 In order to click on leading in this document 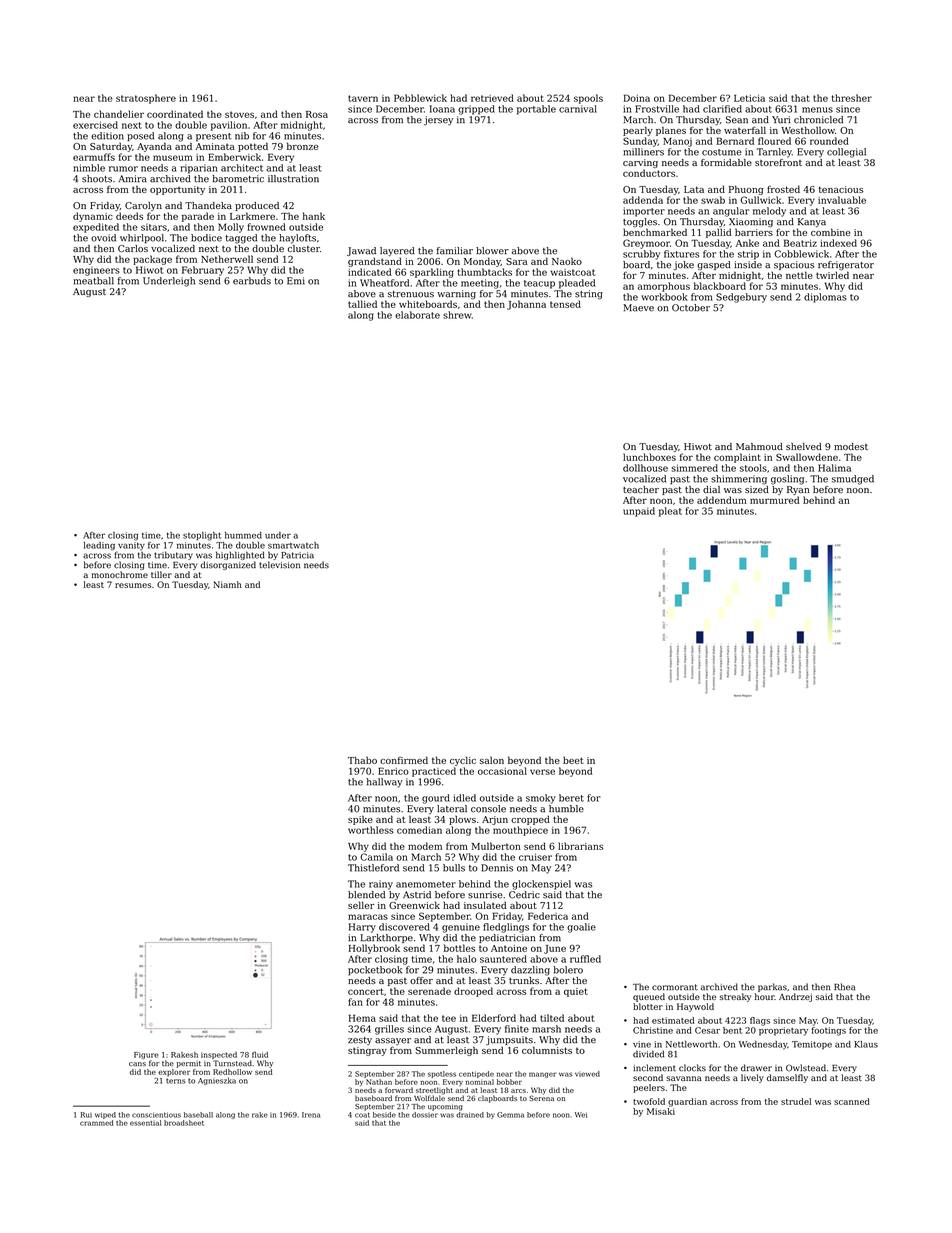, I will do `click(99, 546)`.
